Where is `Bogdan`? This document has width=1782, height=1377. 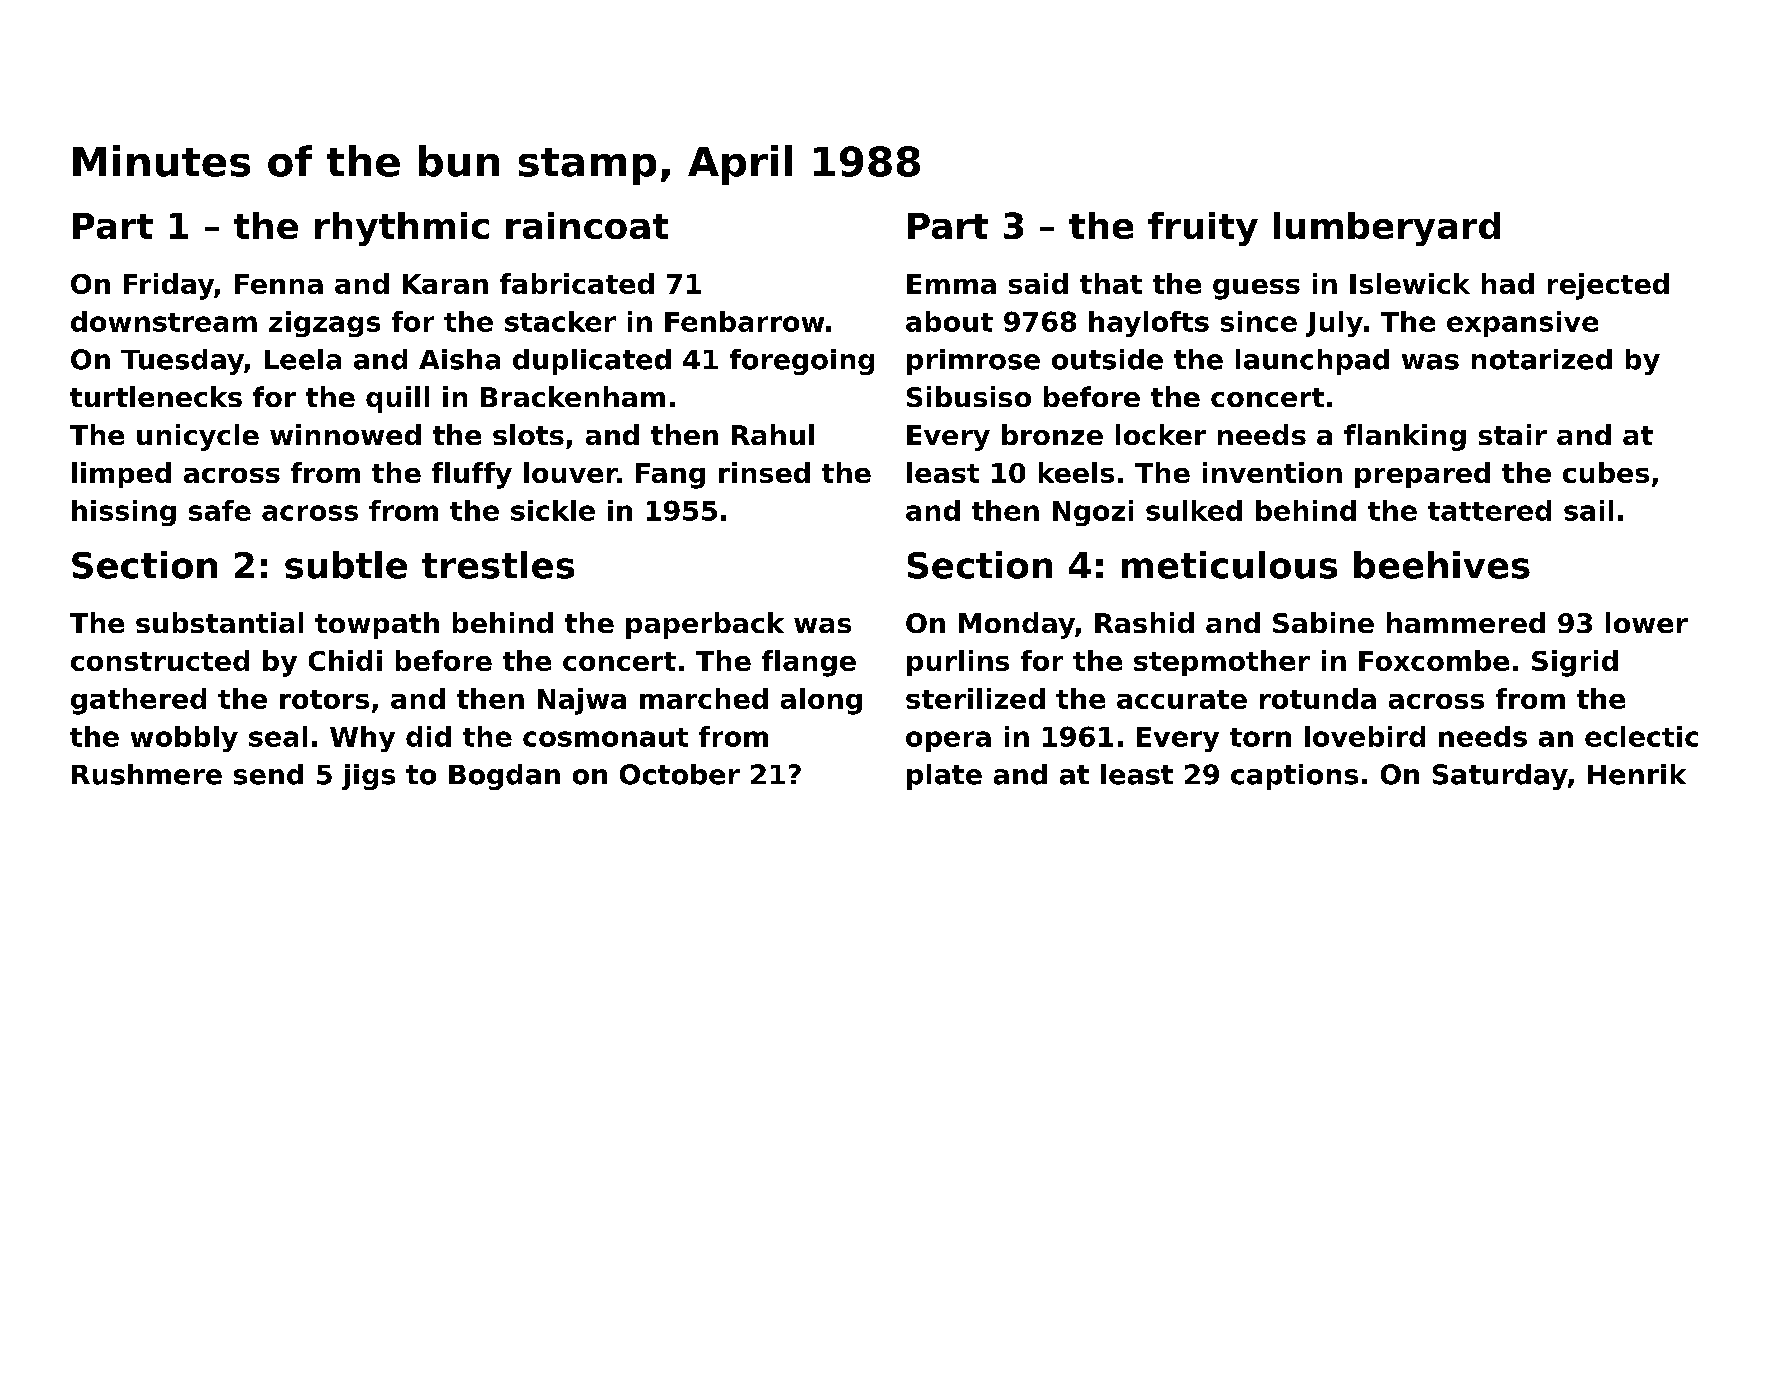 Bogdan is located at coordinates (504, 777).
